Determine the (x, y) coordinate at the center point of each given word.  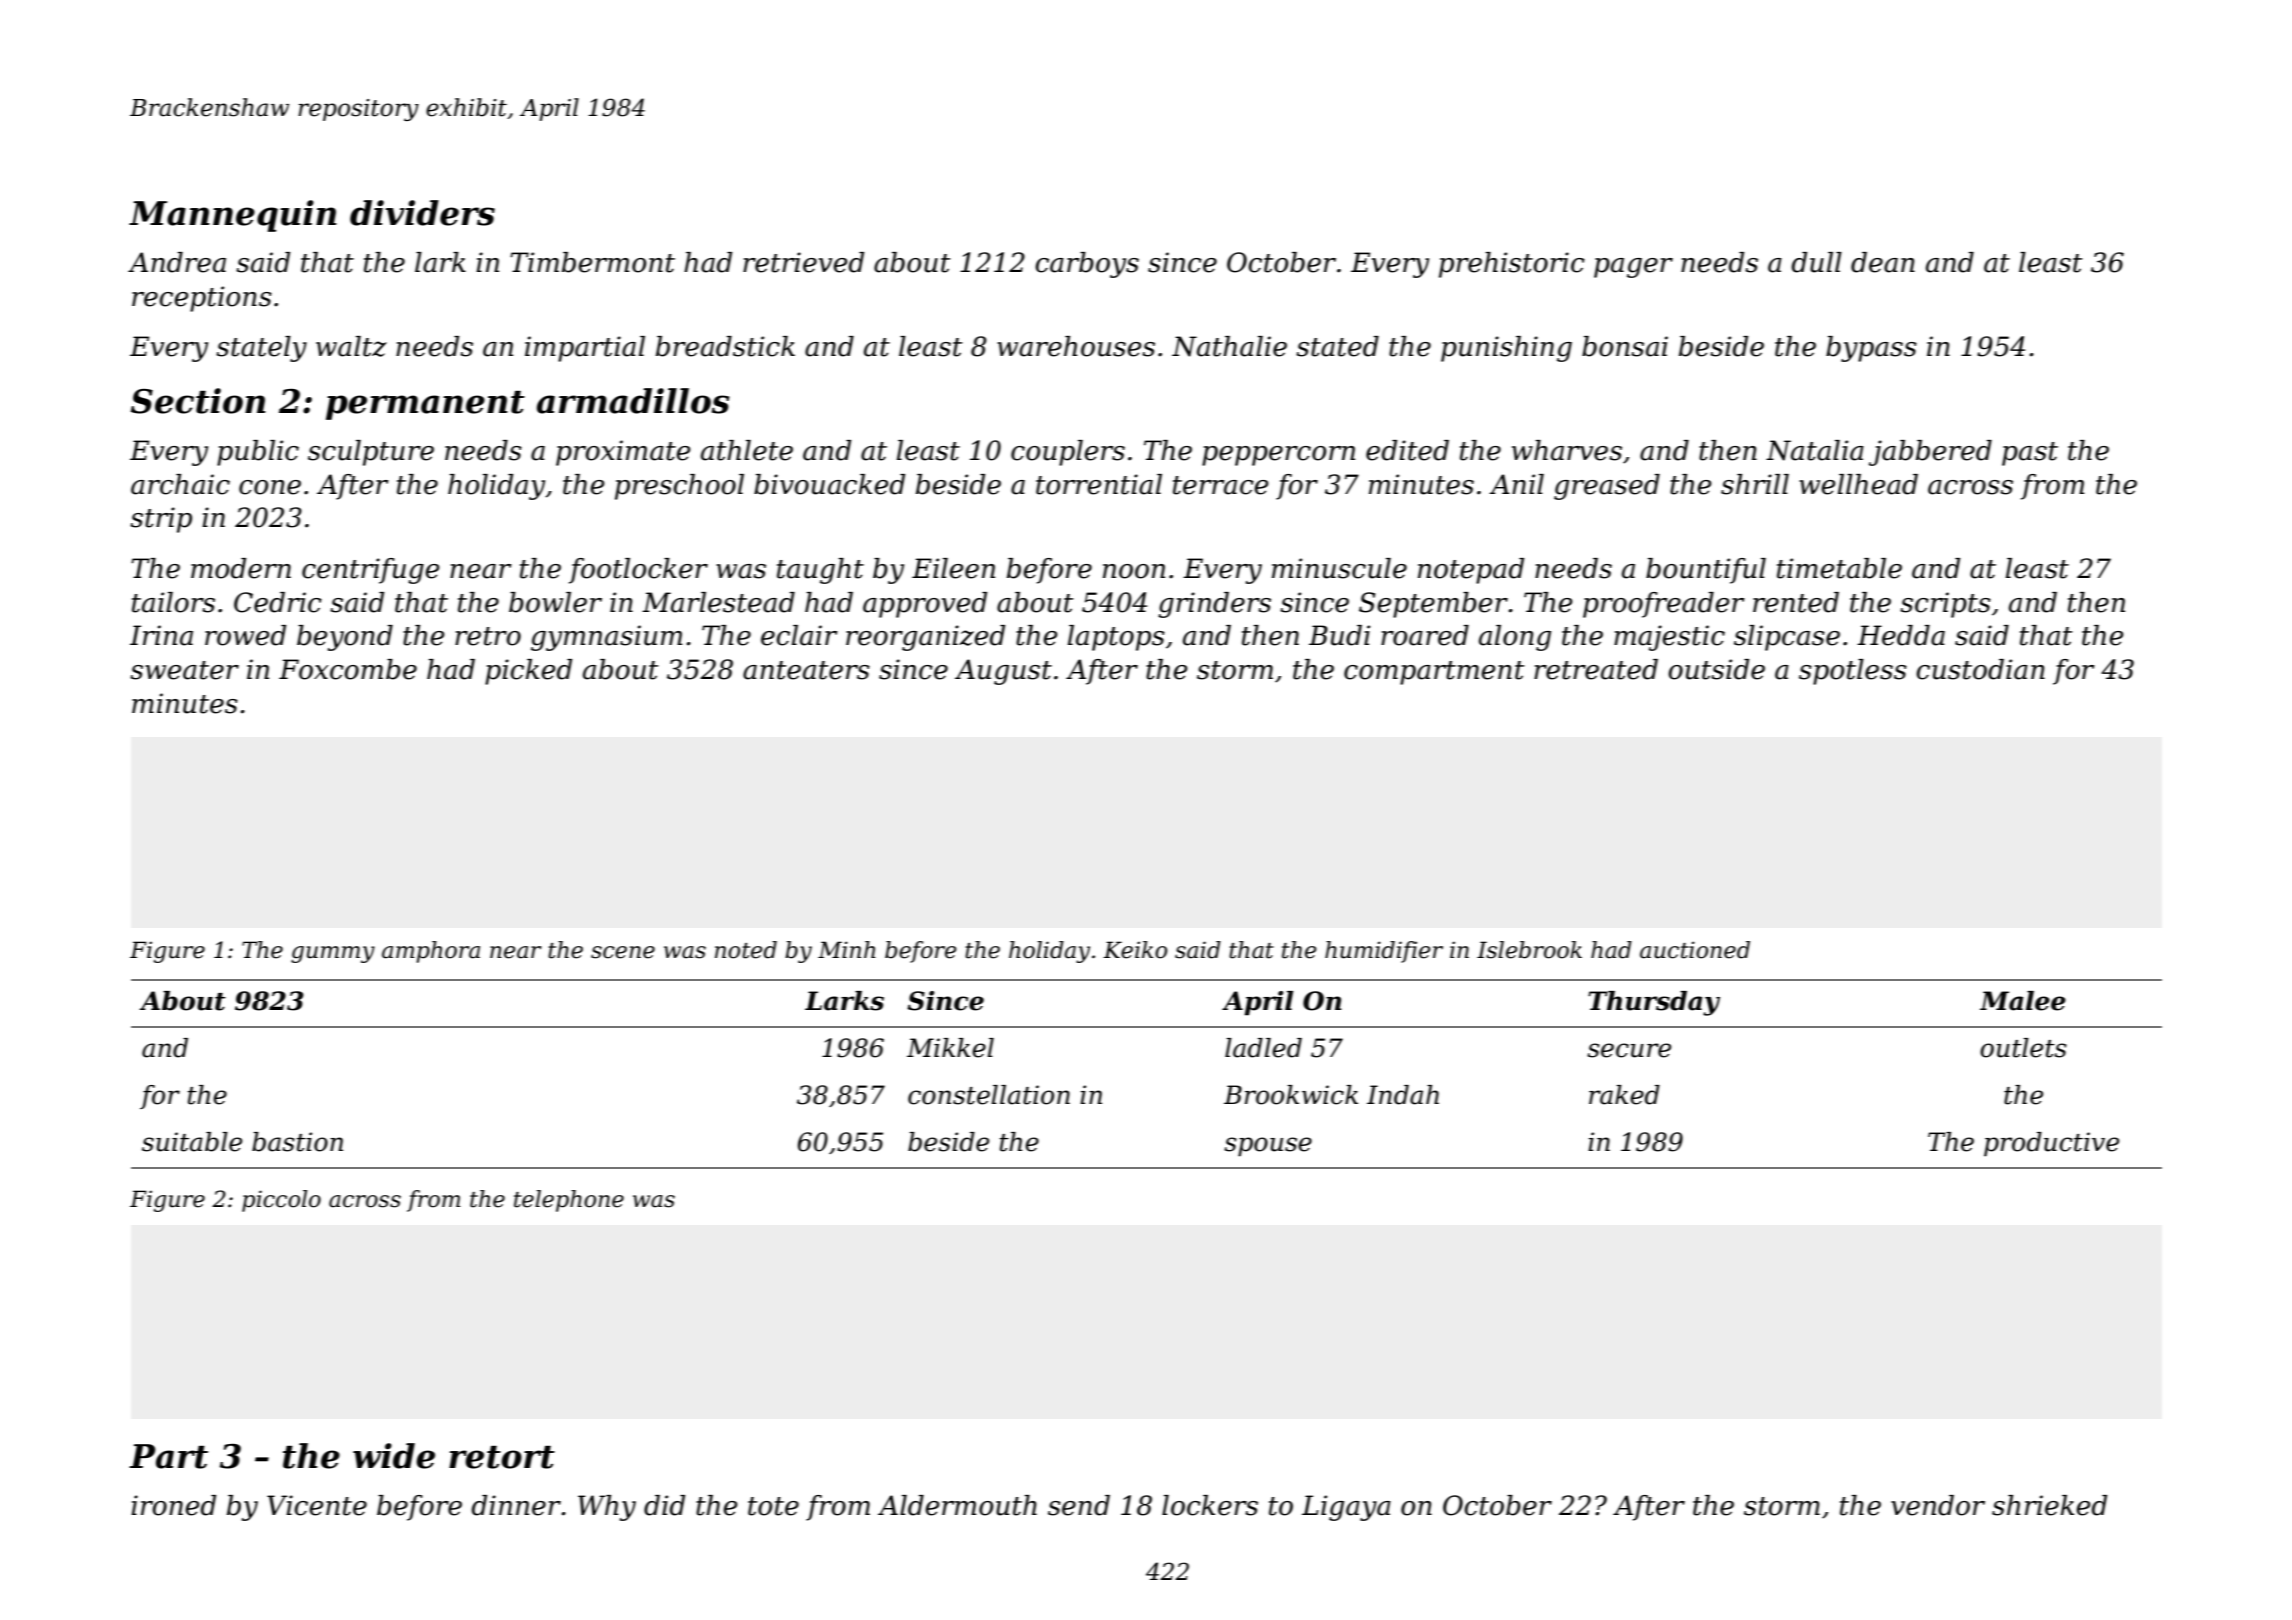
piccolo (281, 1201)
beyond (345, 638)
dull (1817, 262)
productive (2051, 1144)
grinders (1214, 605)
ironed (173, 1505)
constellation (989, 1095)
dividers (422, 213)
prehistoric (1512, 265)
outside (1716, 669)
